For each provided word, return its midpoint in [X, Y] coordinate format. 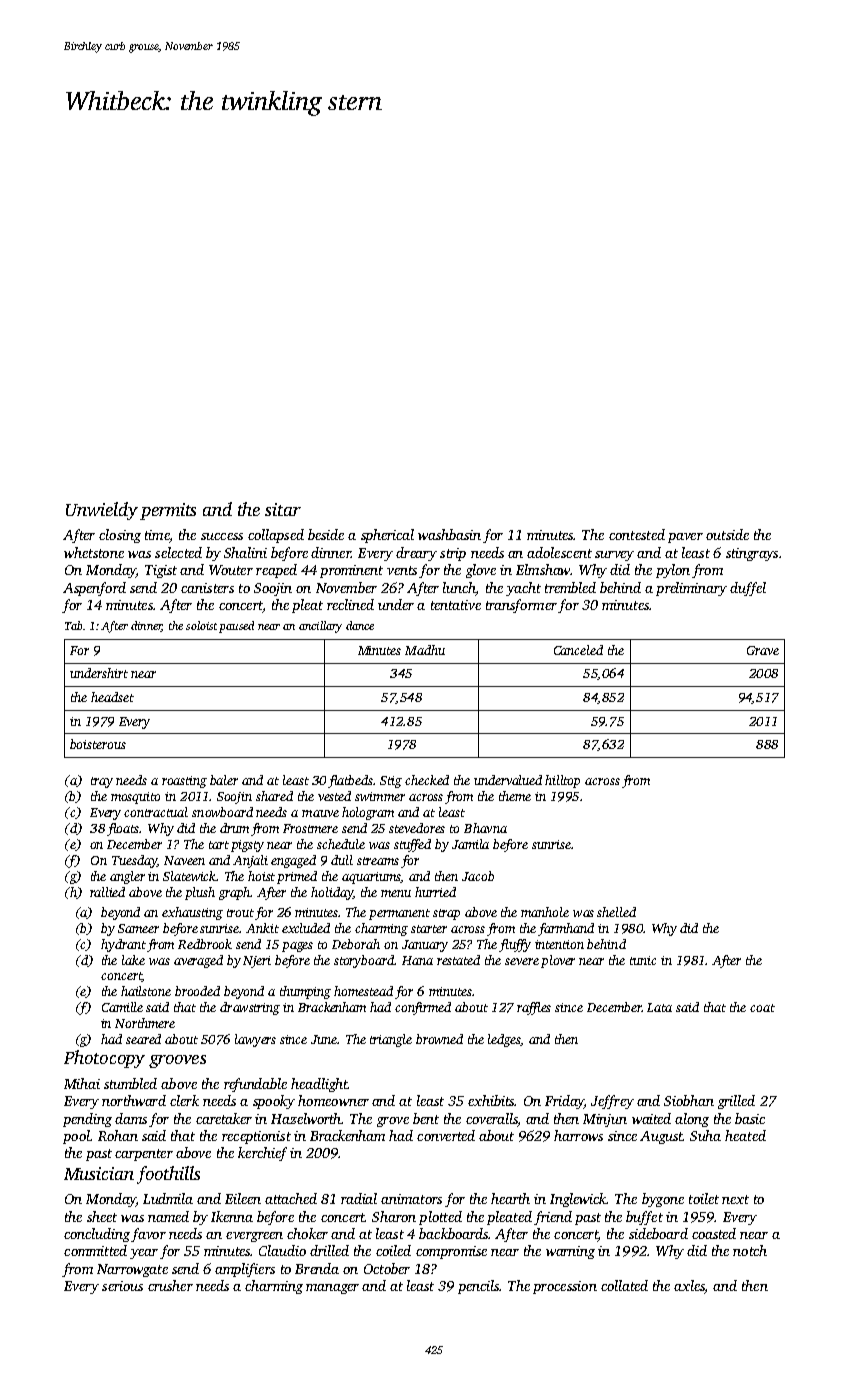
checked [427, 780]
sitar [283, 509]
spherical [387, 536]
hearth [510, 1198]
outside [727, 534]
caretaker [224, 1118]
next [735, 1199]
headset [112, 697]
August [661, 1137]
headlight [319, 1085]
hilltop [562, 781]
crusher [170, 1285]
